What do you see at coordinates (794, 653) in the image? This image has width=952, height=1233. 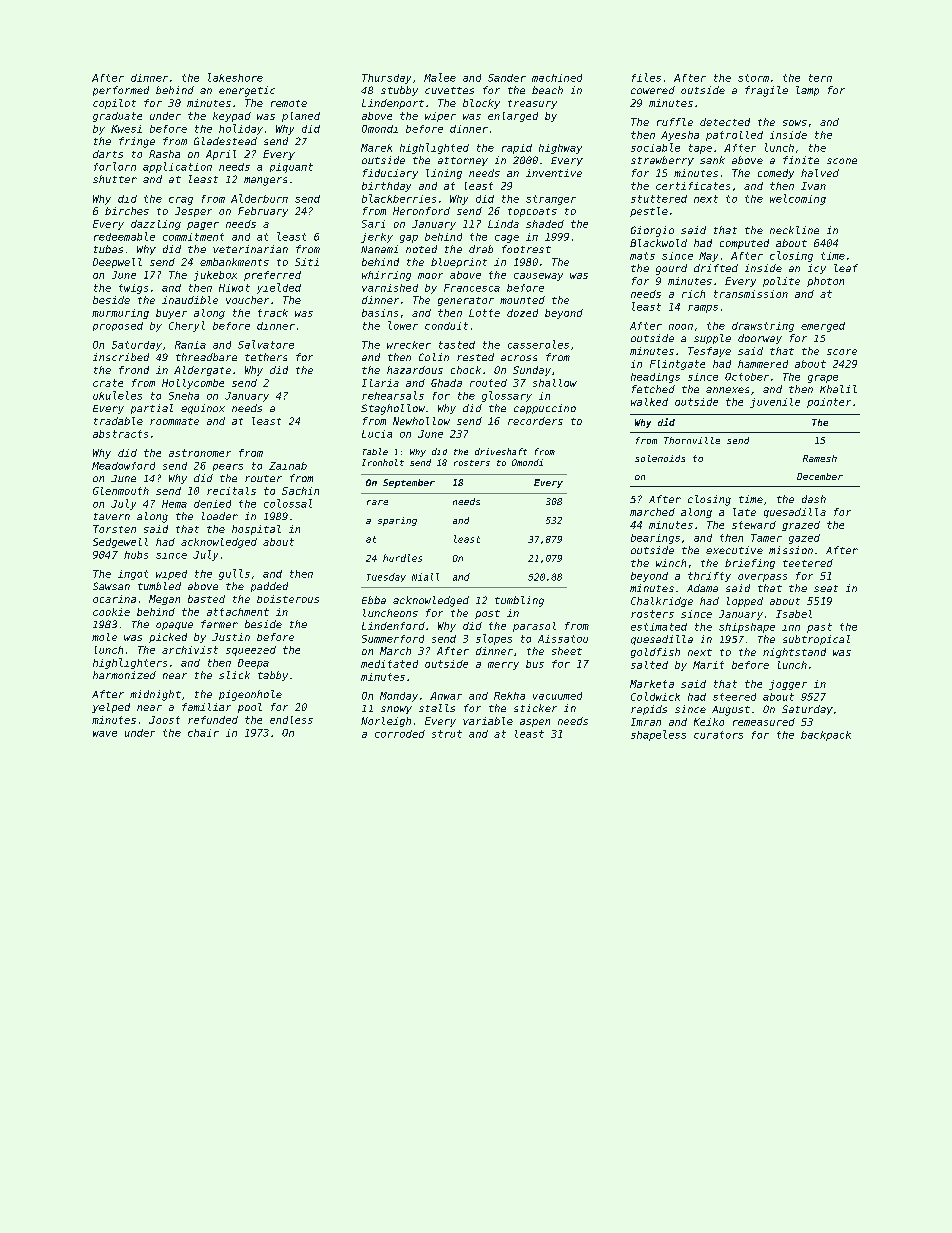 I see `nightstand` at bounding box center [794, 653].
